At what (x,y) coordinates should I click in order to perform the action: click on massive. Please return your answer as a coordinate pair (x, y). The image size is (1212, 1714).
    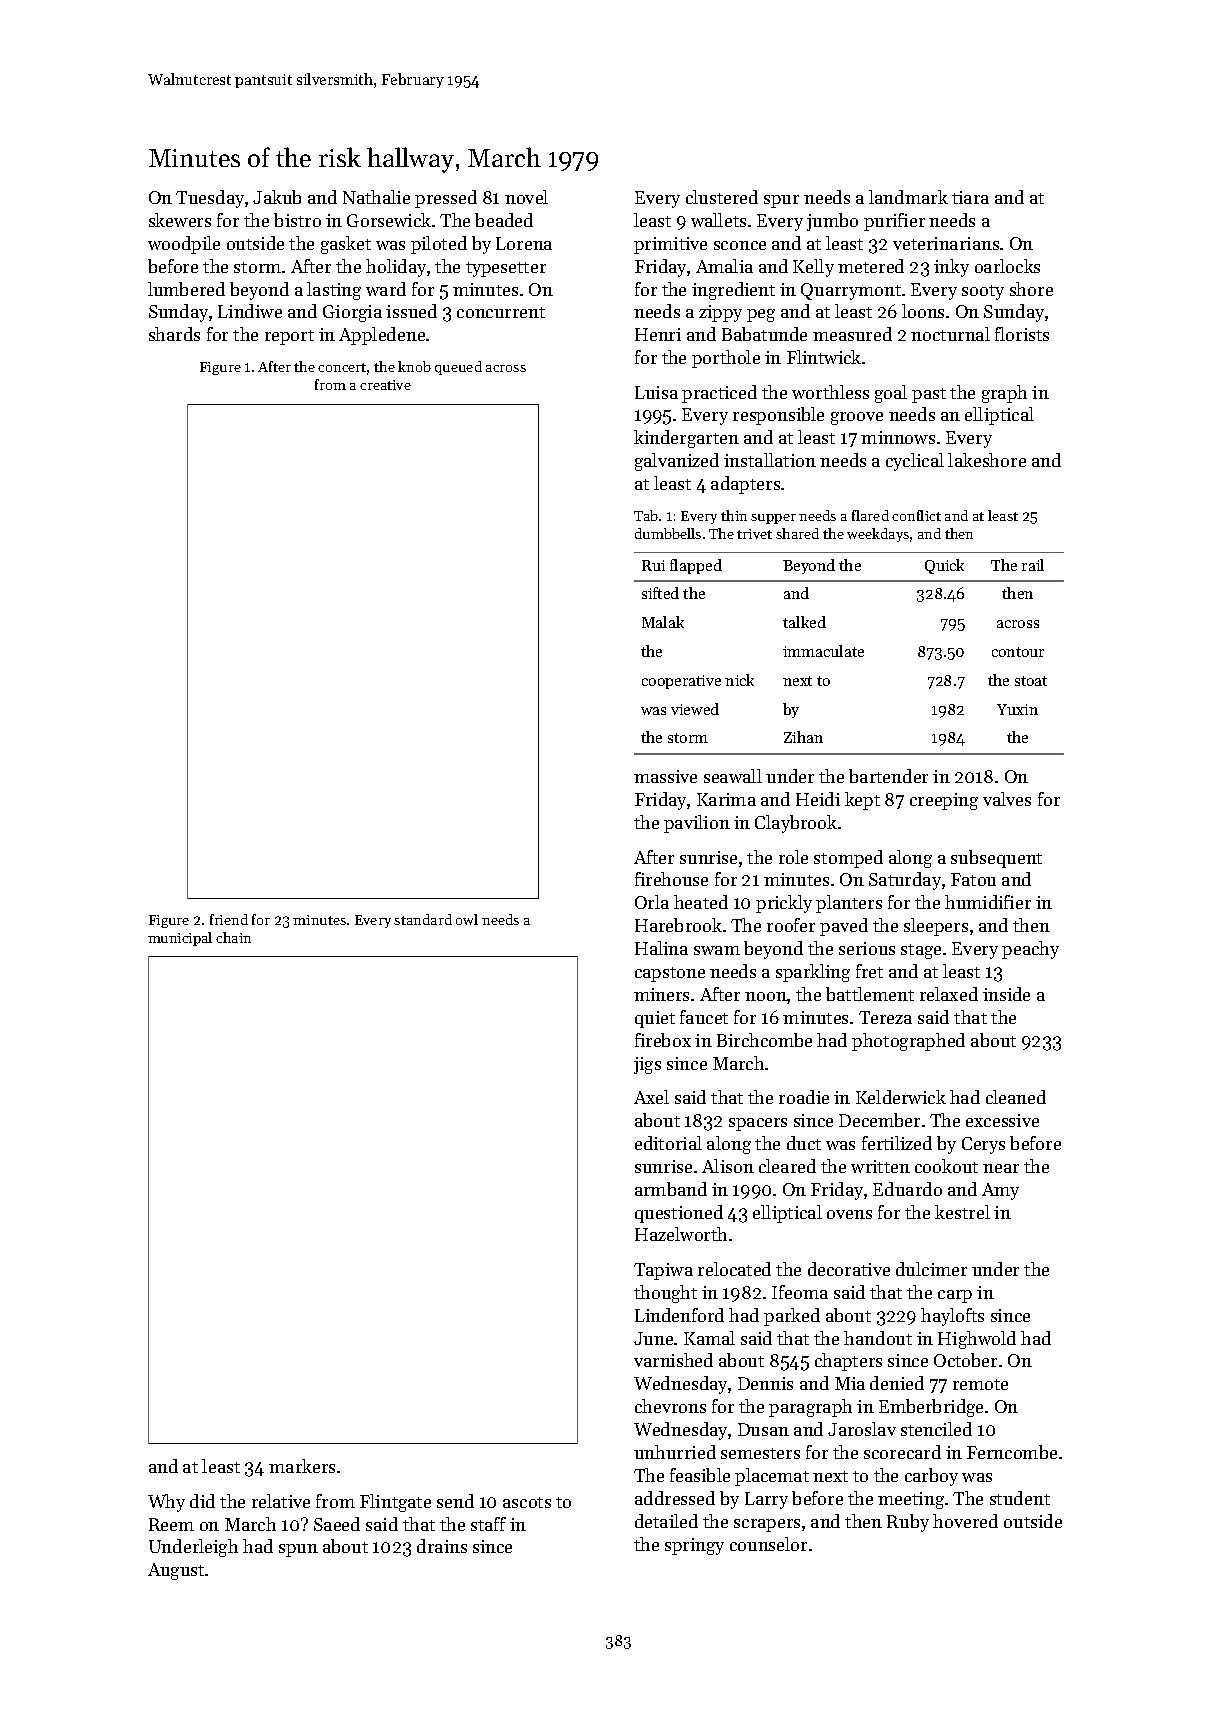
    Looking at the image, I should click on (665, 776).
